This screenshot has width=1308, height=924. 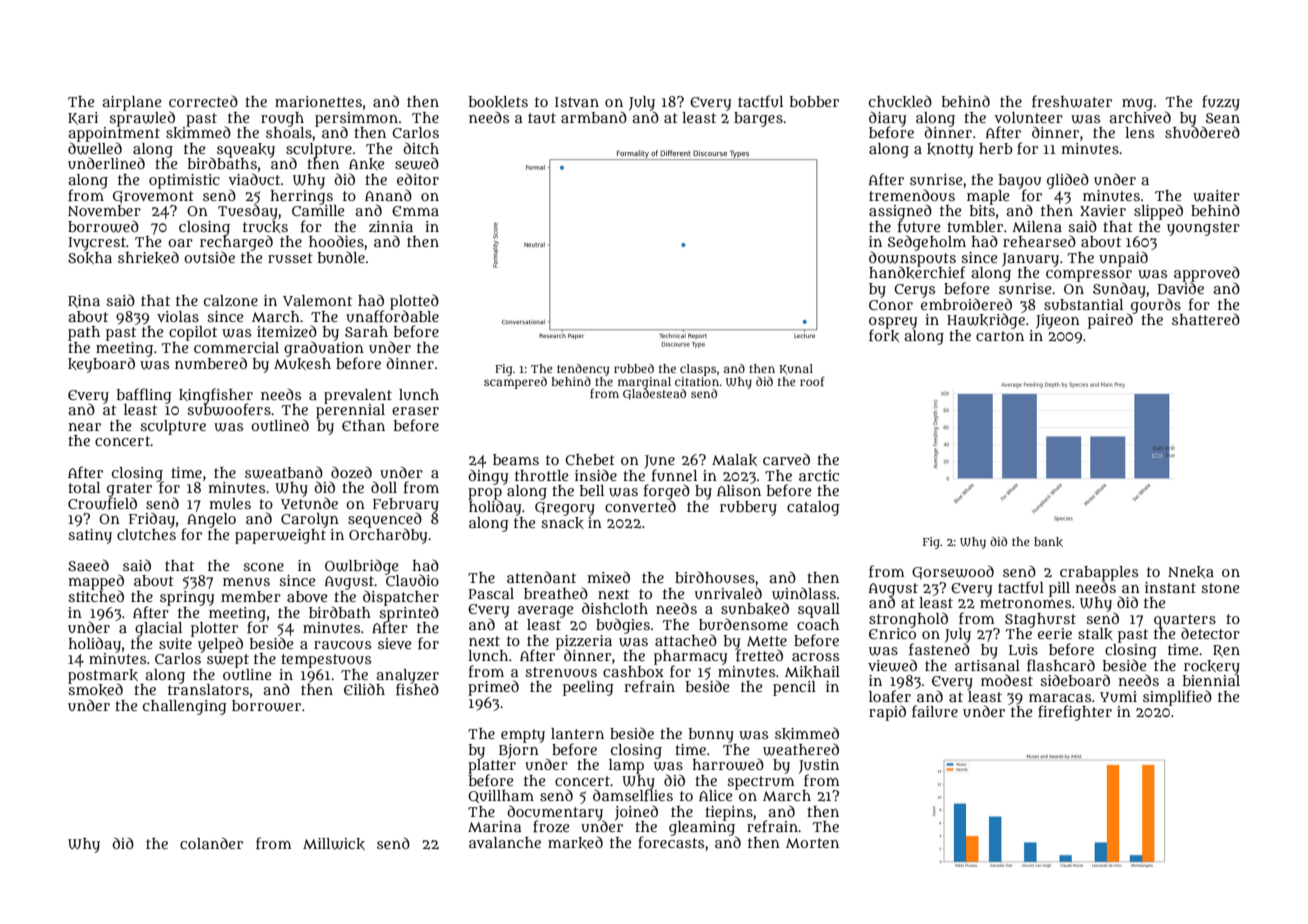 What do you see at coordinates (1216, 196) in the screenshot?
I see `waiter` at bounding box center [1216, 196].
